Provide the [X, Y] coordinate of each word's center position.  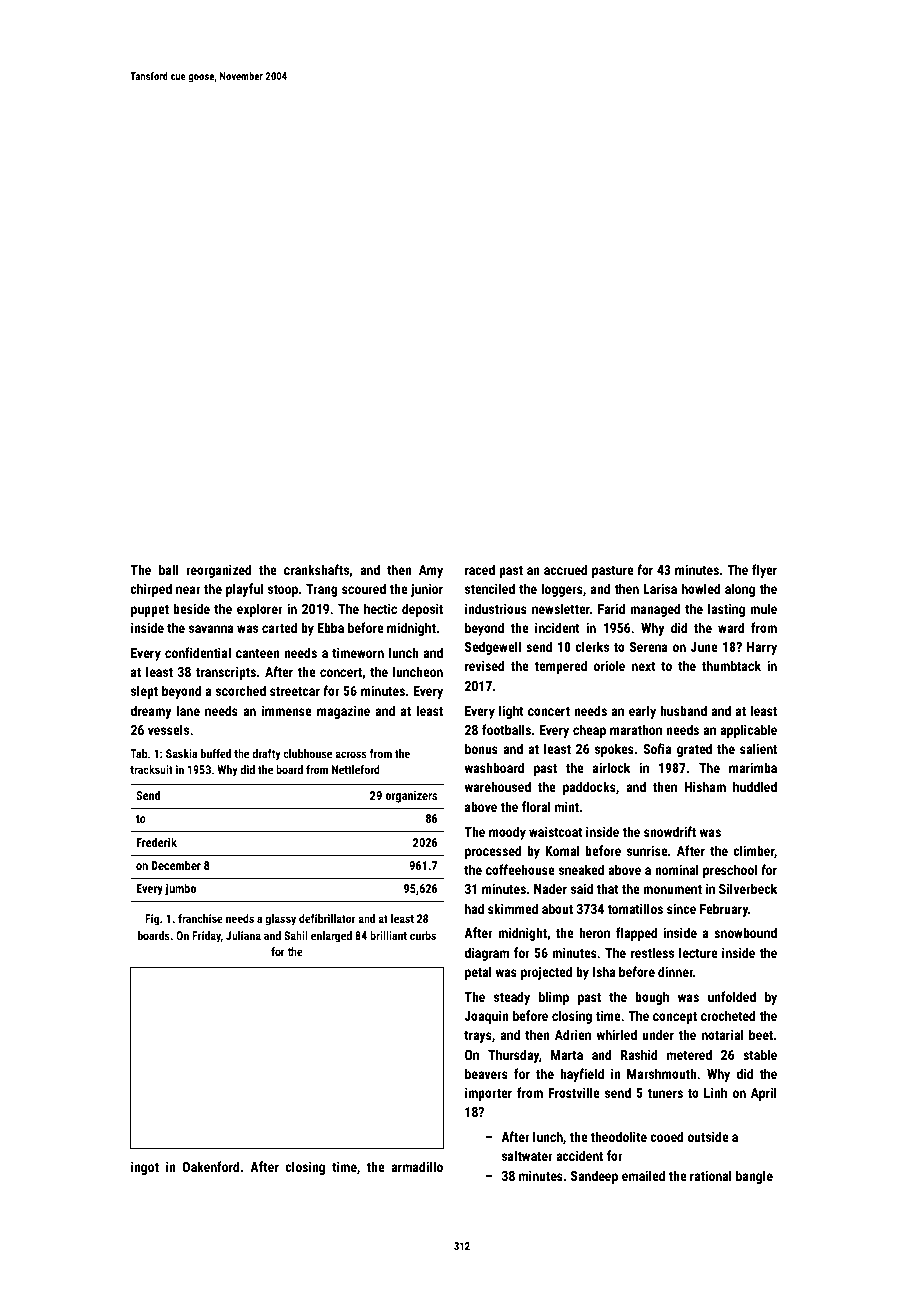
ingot [145, 1168]
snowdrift [670, 831]
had [474, 908]
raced [480, 569]
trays [478, 1037]
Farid [611, 608]
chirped [151, 590]
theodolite [618, 1136]
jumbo [180, 889]
